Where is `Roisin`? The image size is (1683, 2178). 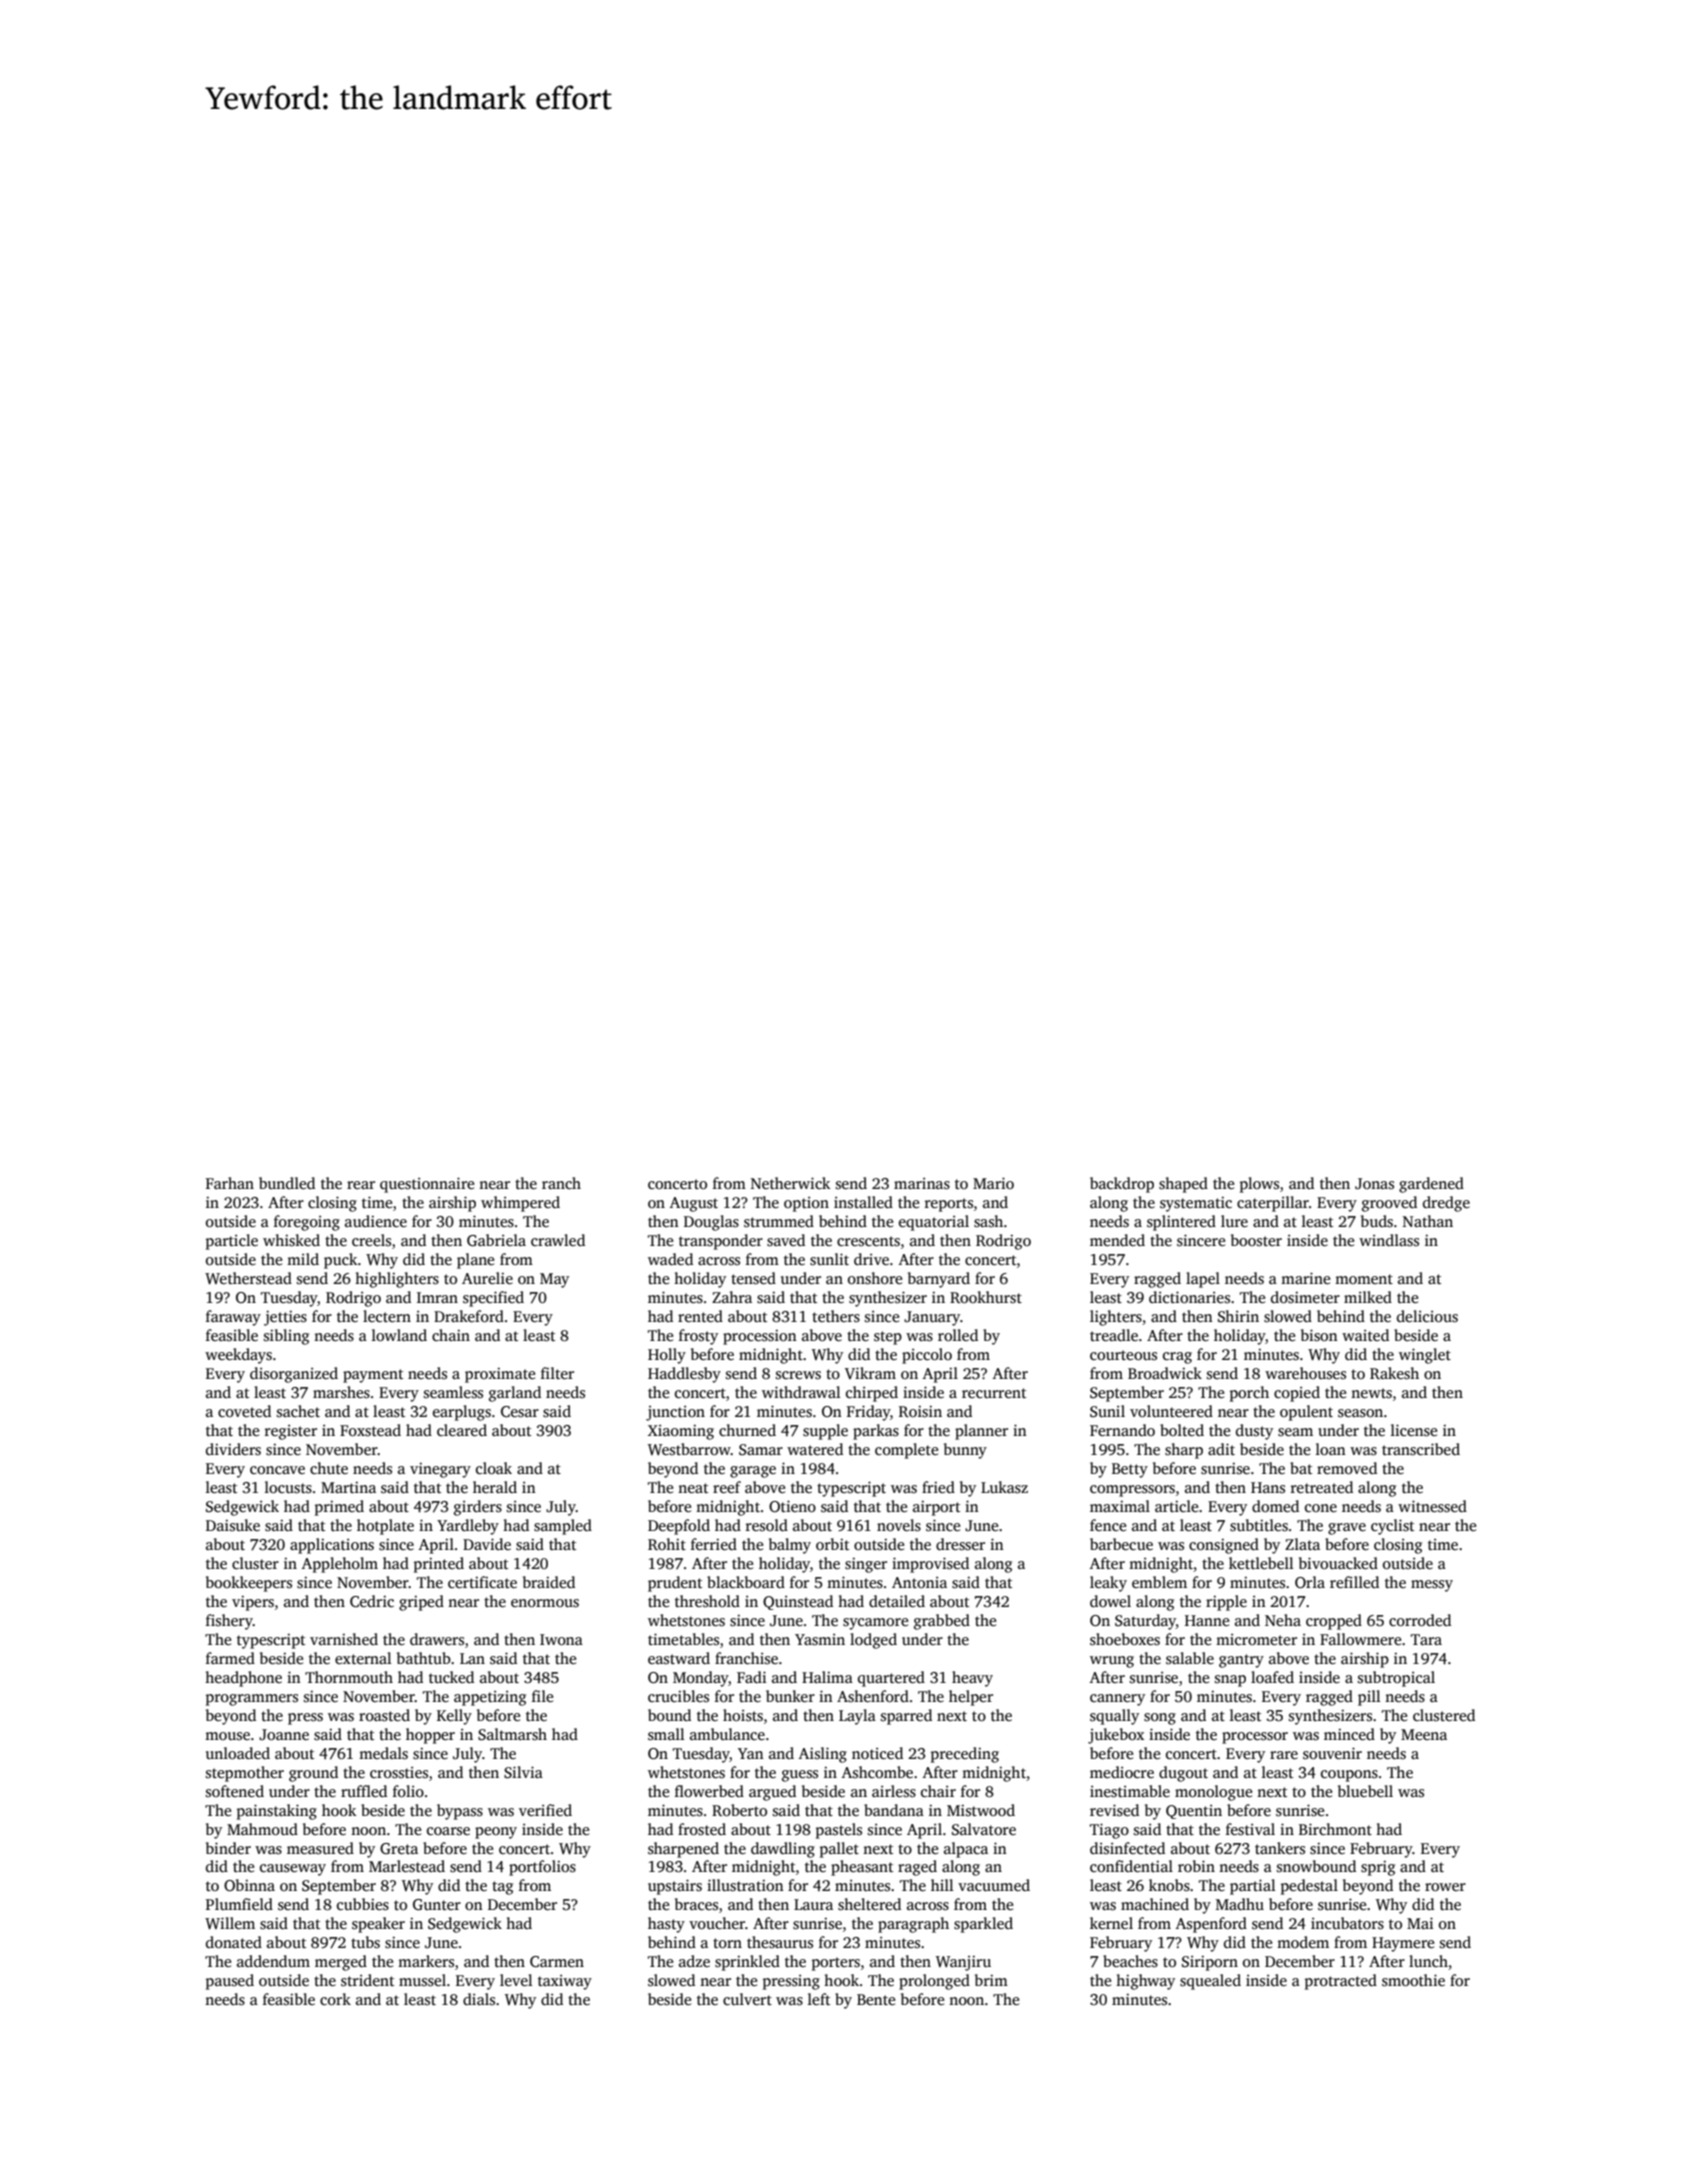
Roisin is located at coordinates (920, 1412).
